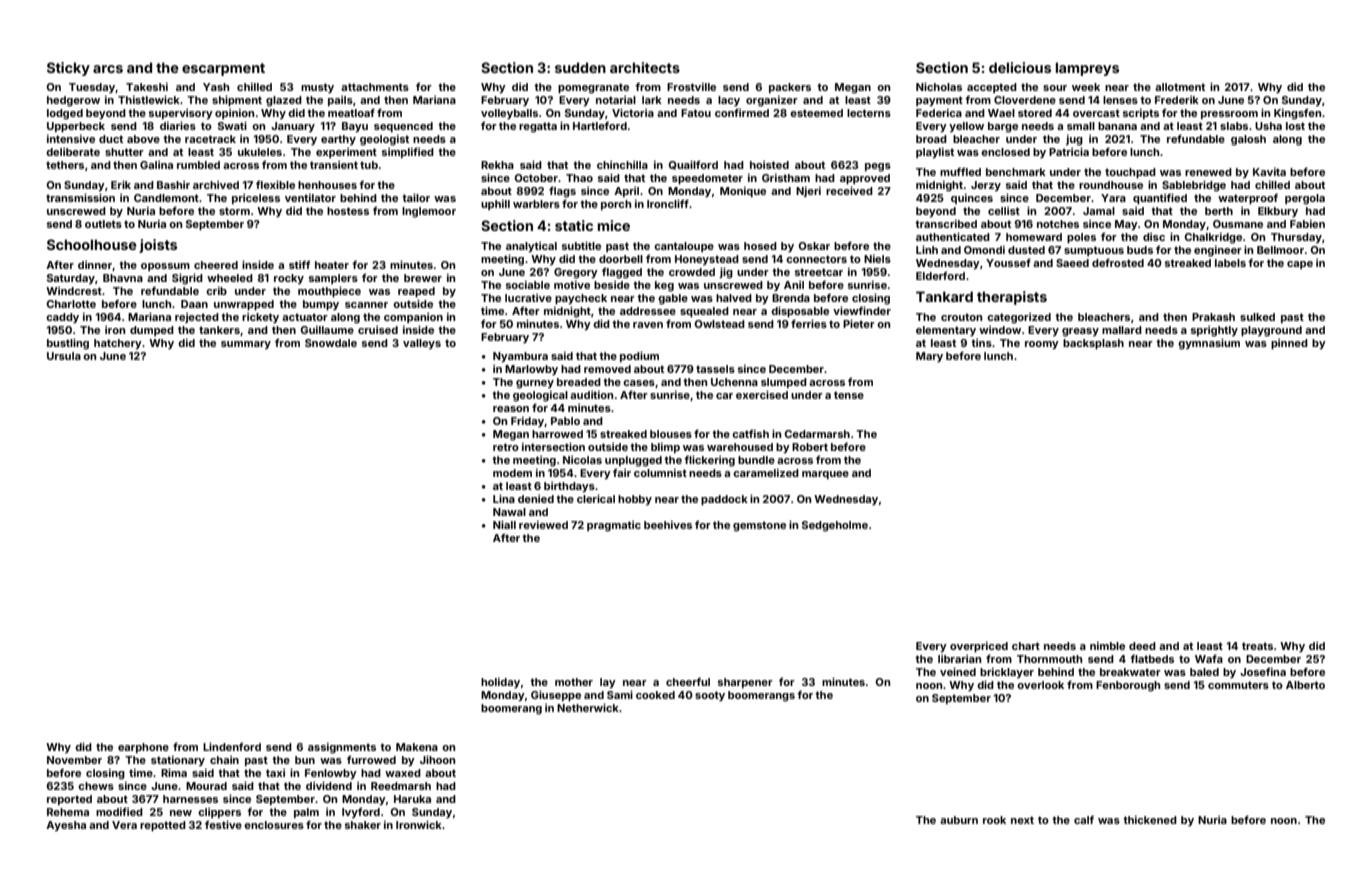 This screenshot has height=887, width=1372. Describe the element at coordinates (528, 297) in the screenshot. I see `lucrative` at that location.
